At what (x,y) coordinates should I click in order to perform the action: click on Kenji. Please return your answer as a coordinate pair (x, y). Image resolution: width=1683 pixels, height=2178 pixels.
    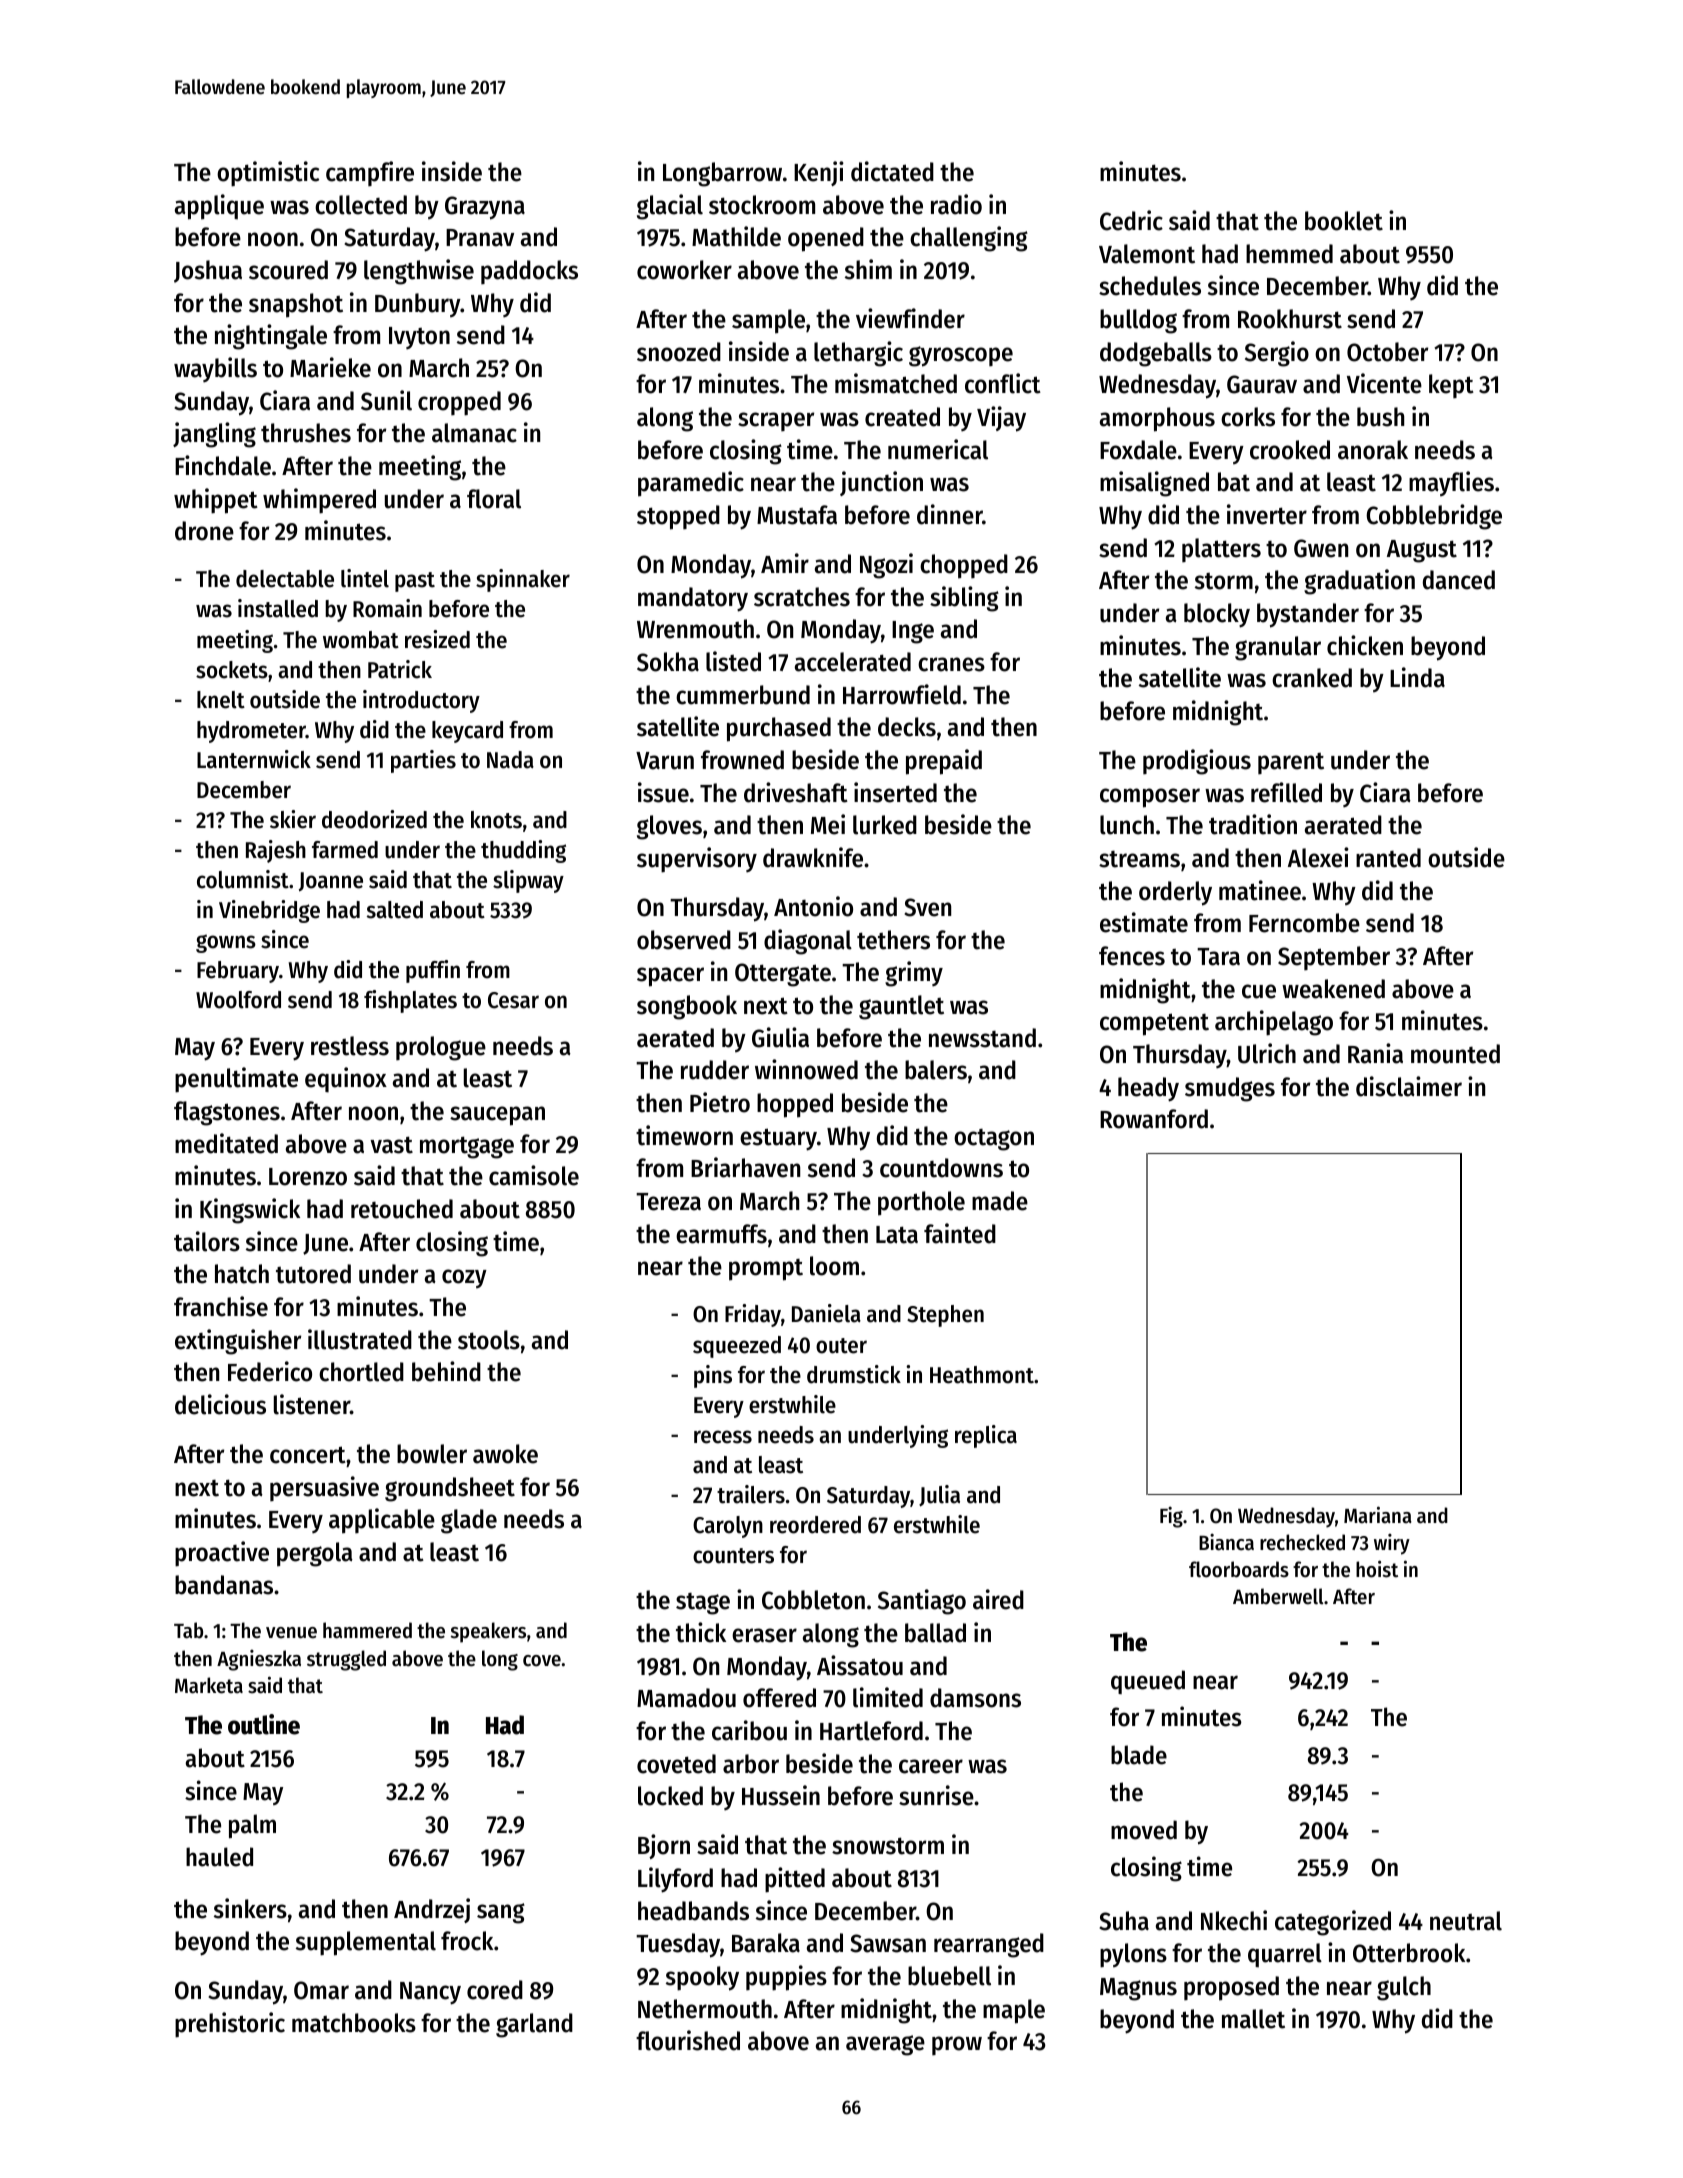
    Looking at the image, I should click on (819, 173).
